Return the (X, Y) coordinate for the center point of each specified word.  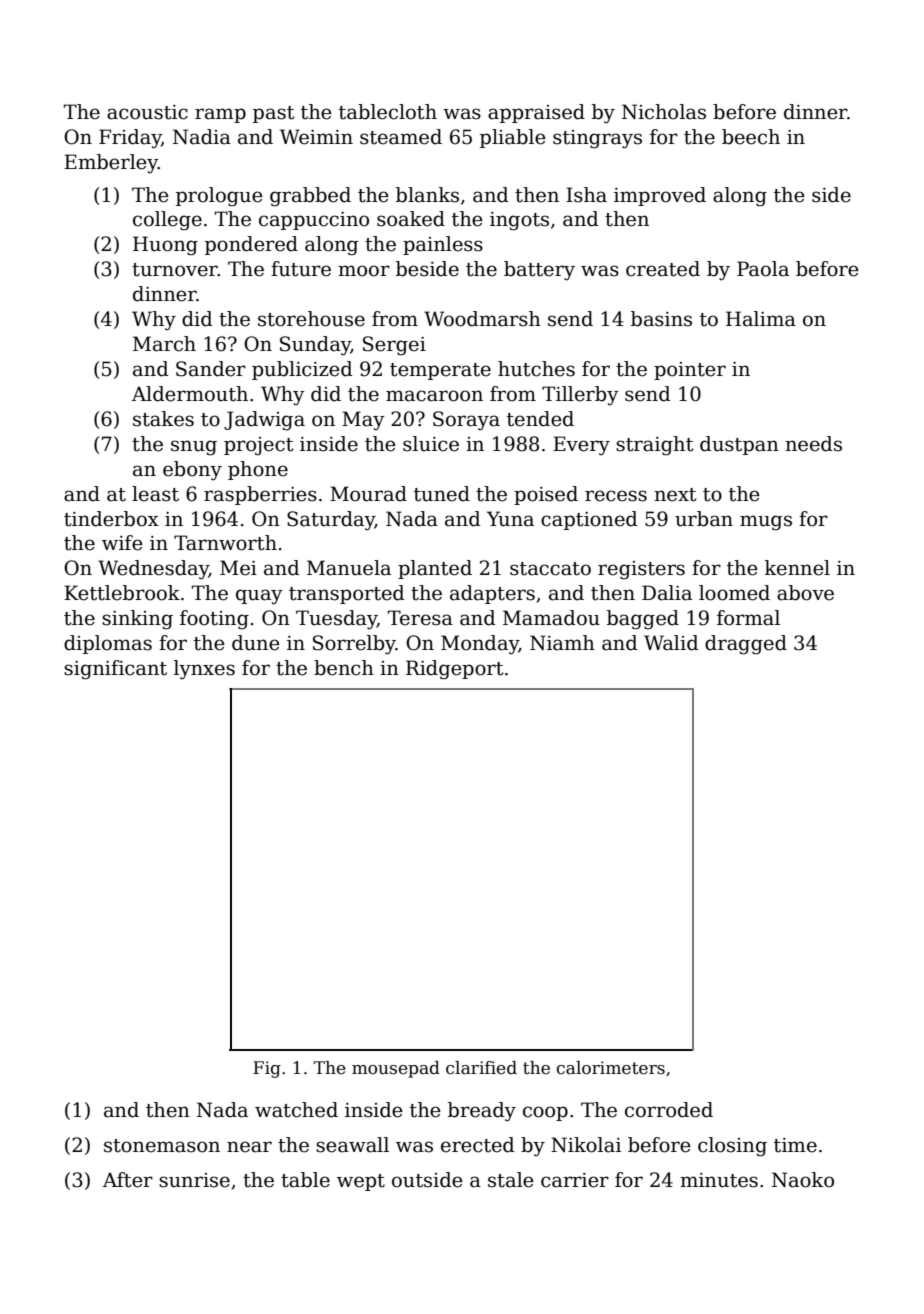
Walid (671, 643)
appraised (536, 113)
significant (115, 670)
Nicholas (664, 112)
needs (813, 444)
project (259, 446)
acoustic (147, 112)
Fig (267, 1069)
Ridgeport (455, 670)
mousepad (396, 1069)
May (363, 421)
